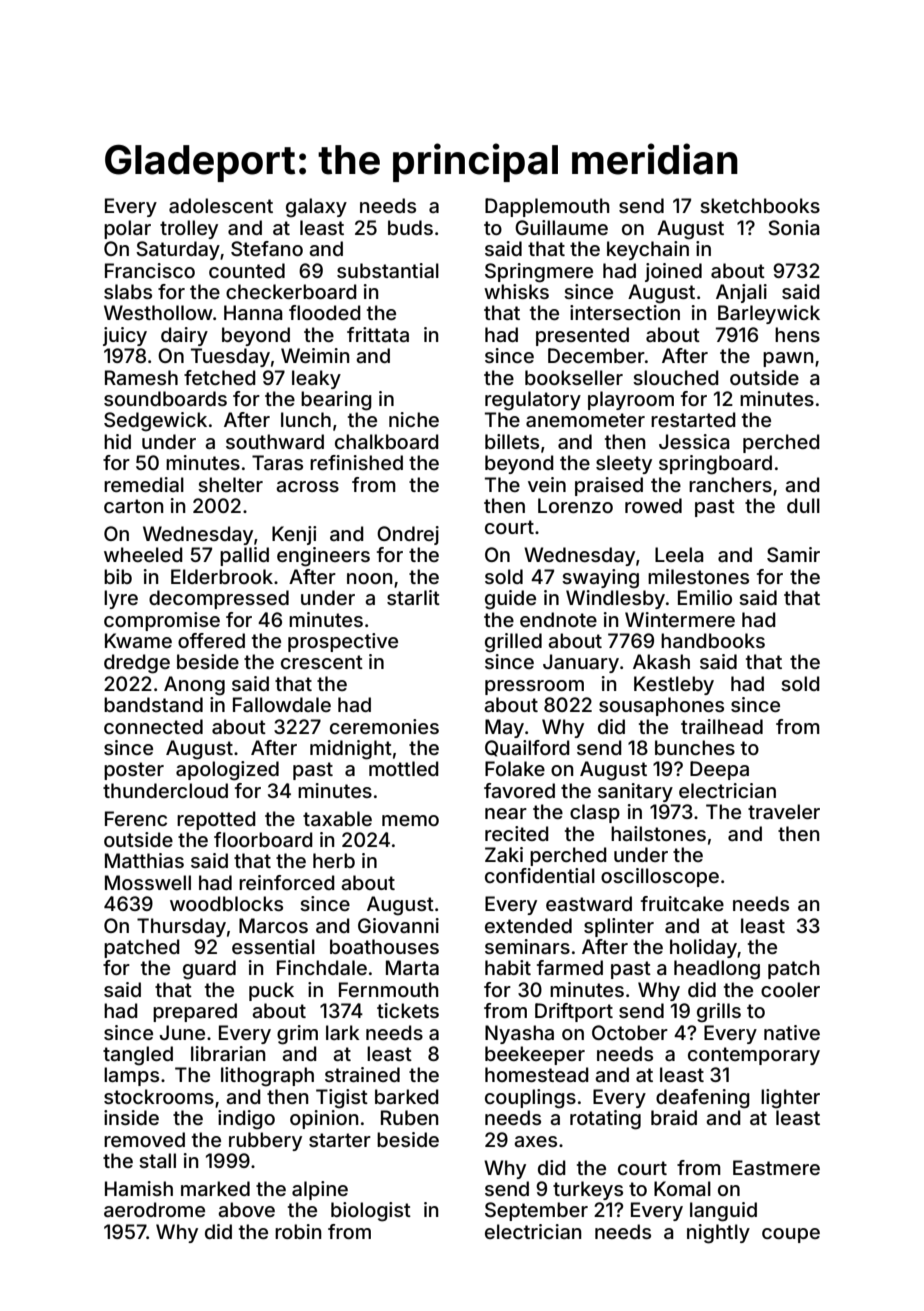 This page has height=1311, width=924. Describe the element at coordinates (539, 273) in the page. I see `Springmere` at that location.
